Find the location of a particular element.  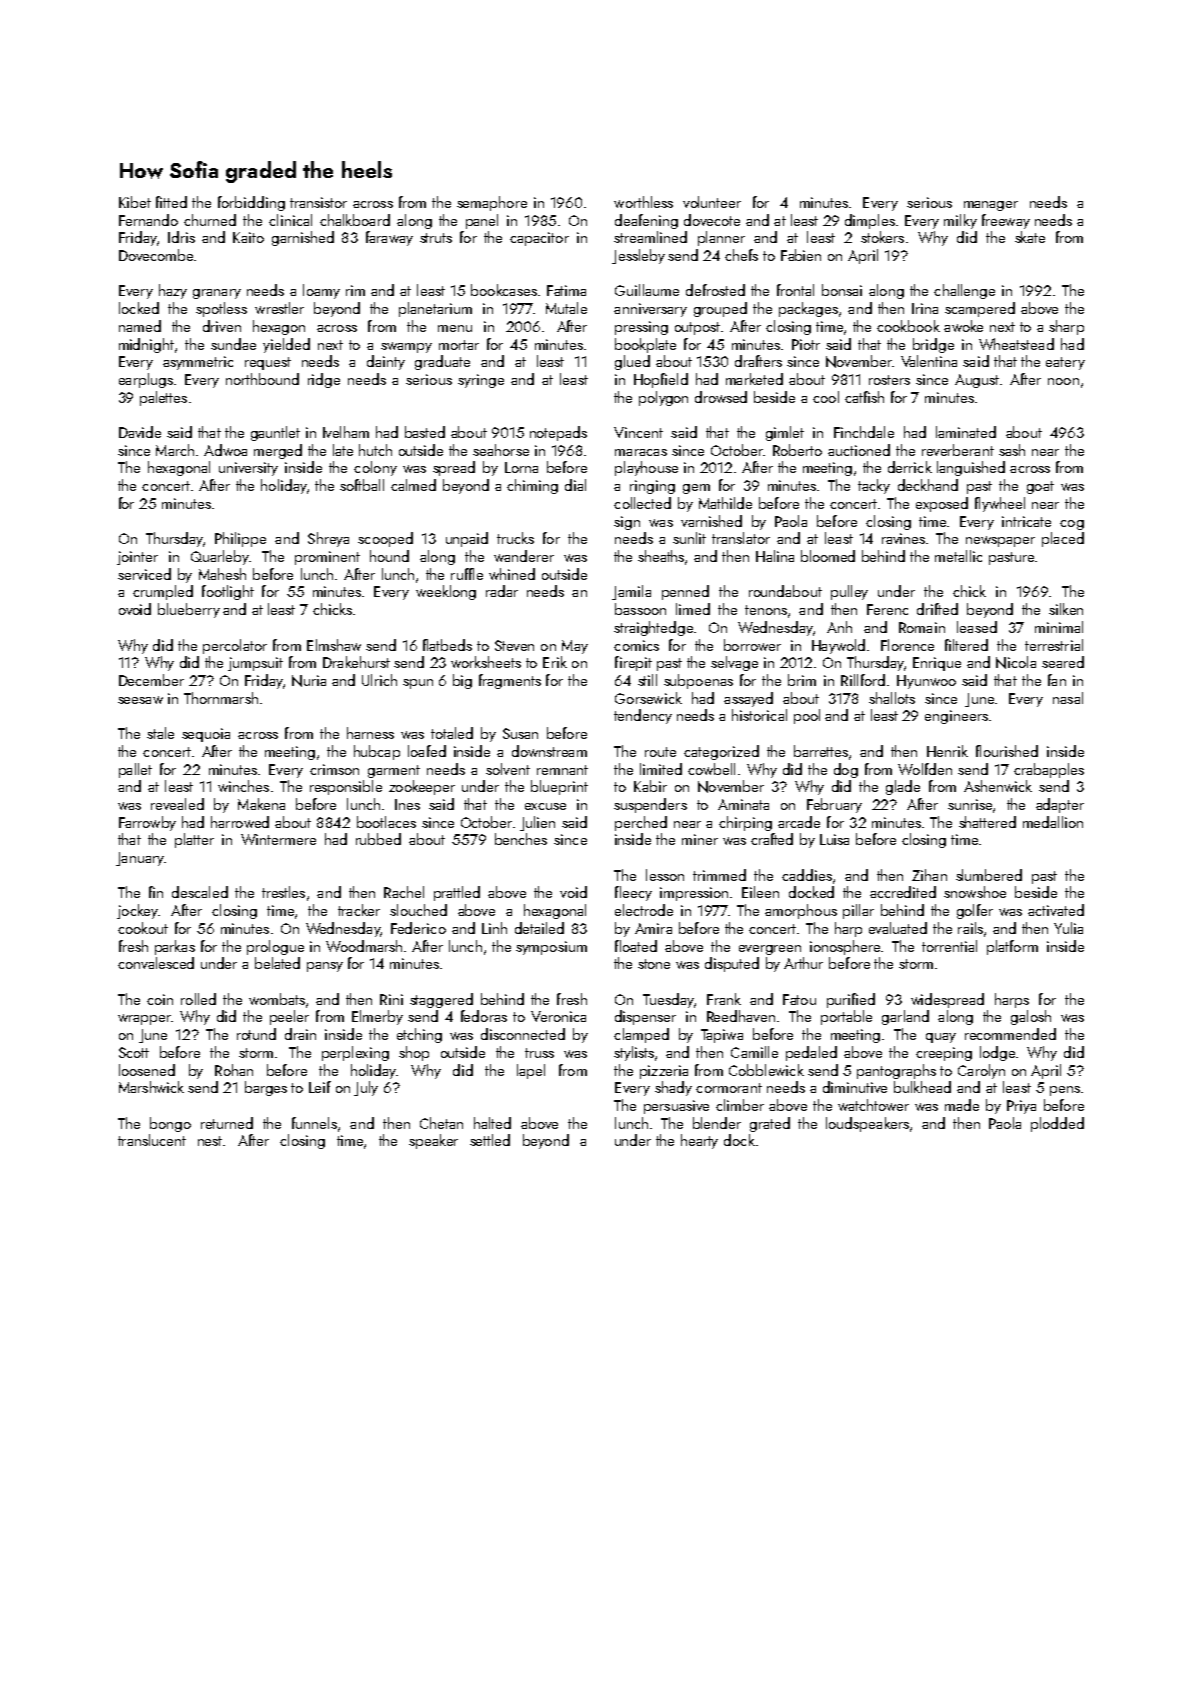

pallet is located at coordinates (135, 770).
